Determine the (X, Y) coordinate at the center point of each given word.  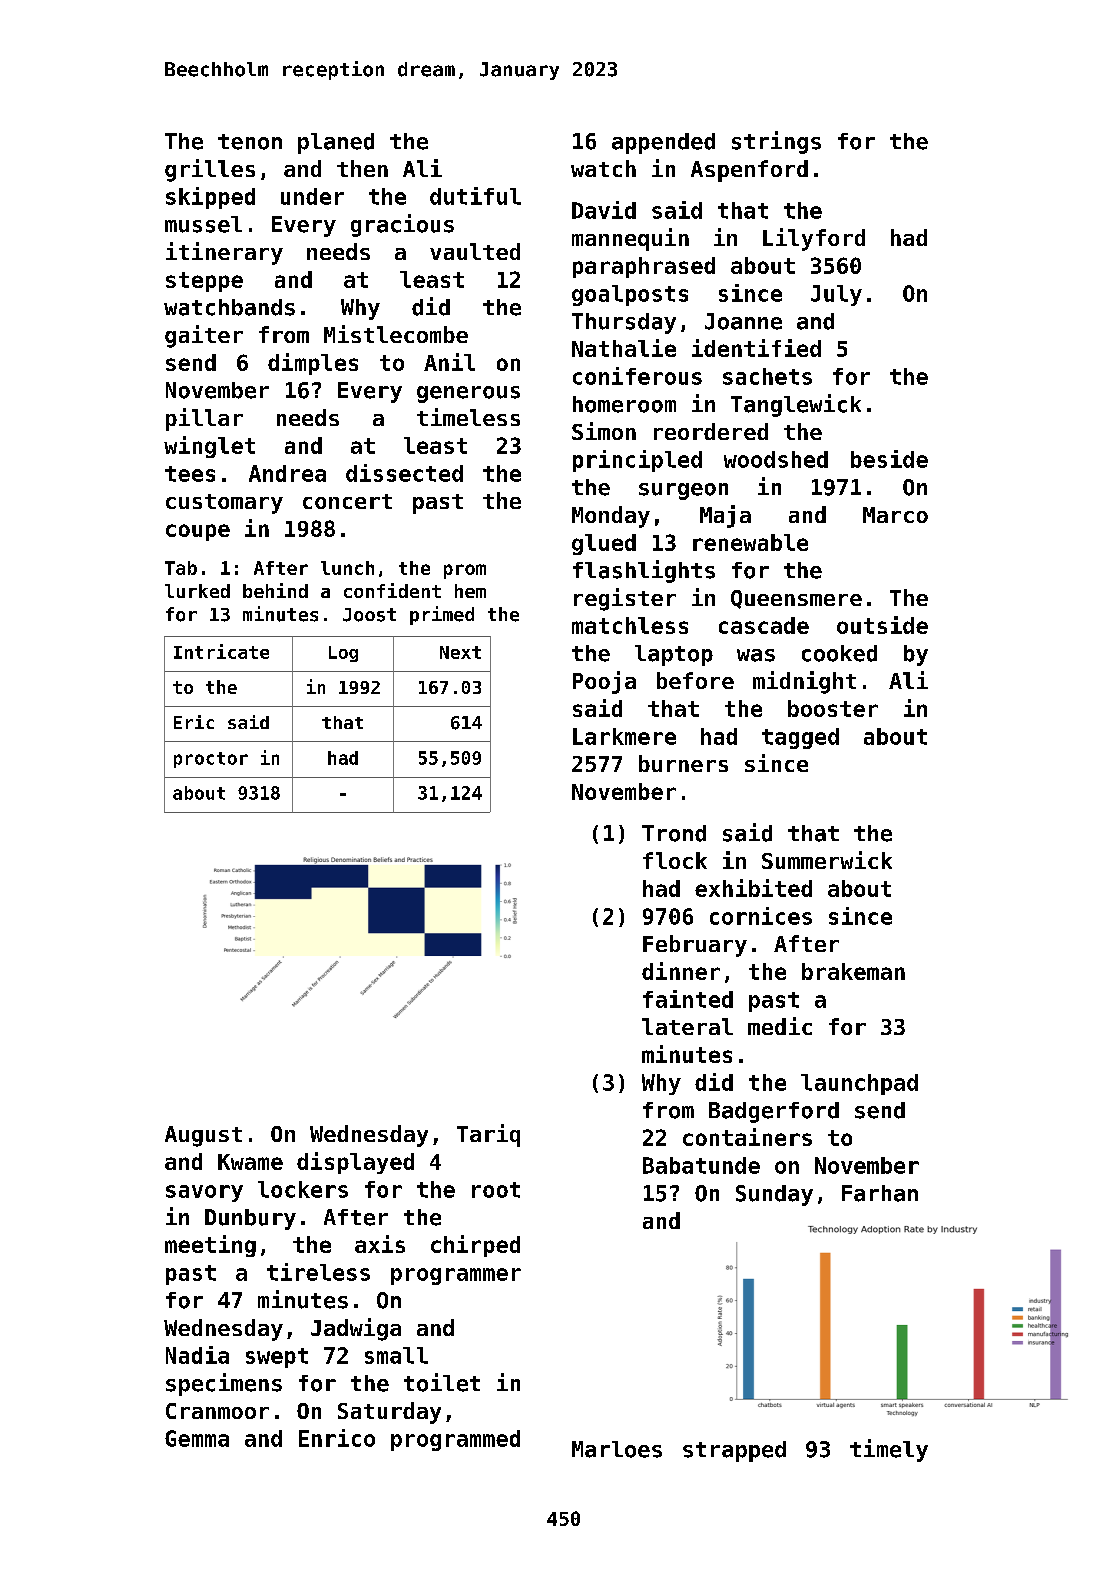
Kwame (250, 1162)
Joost (369, 615)
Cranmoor (217, 1411)
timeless (468, 417)
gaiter (204, 336)
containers (747, 1137)
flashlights (644, 571)
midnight (804, 682)
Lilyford (814, 239)
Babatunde (701, 1165)
